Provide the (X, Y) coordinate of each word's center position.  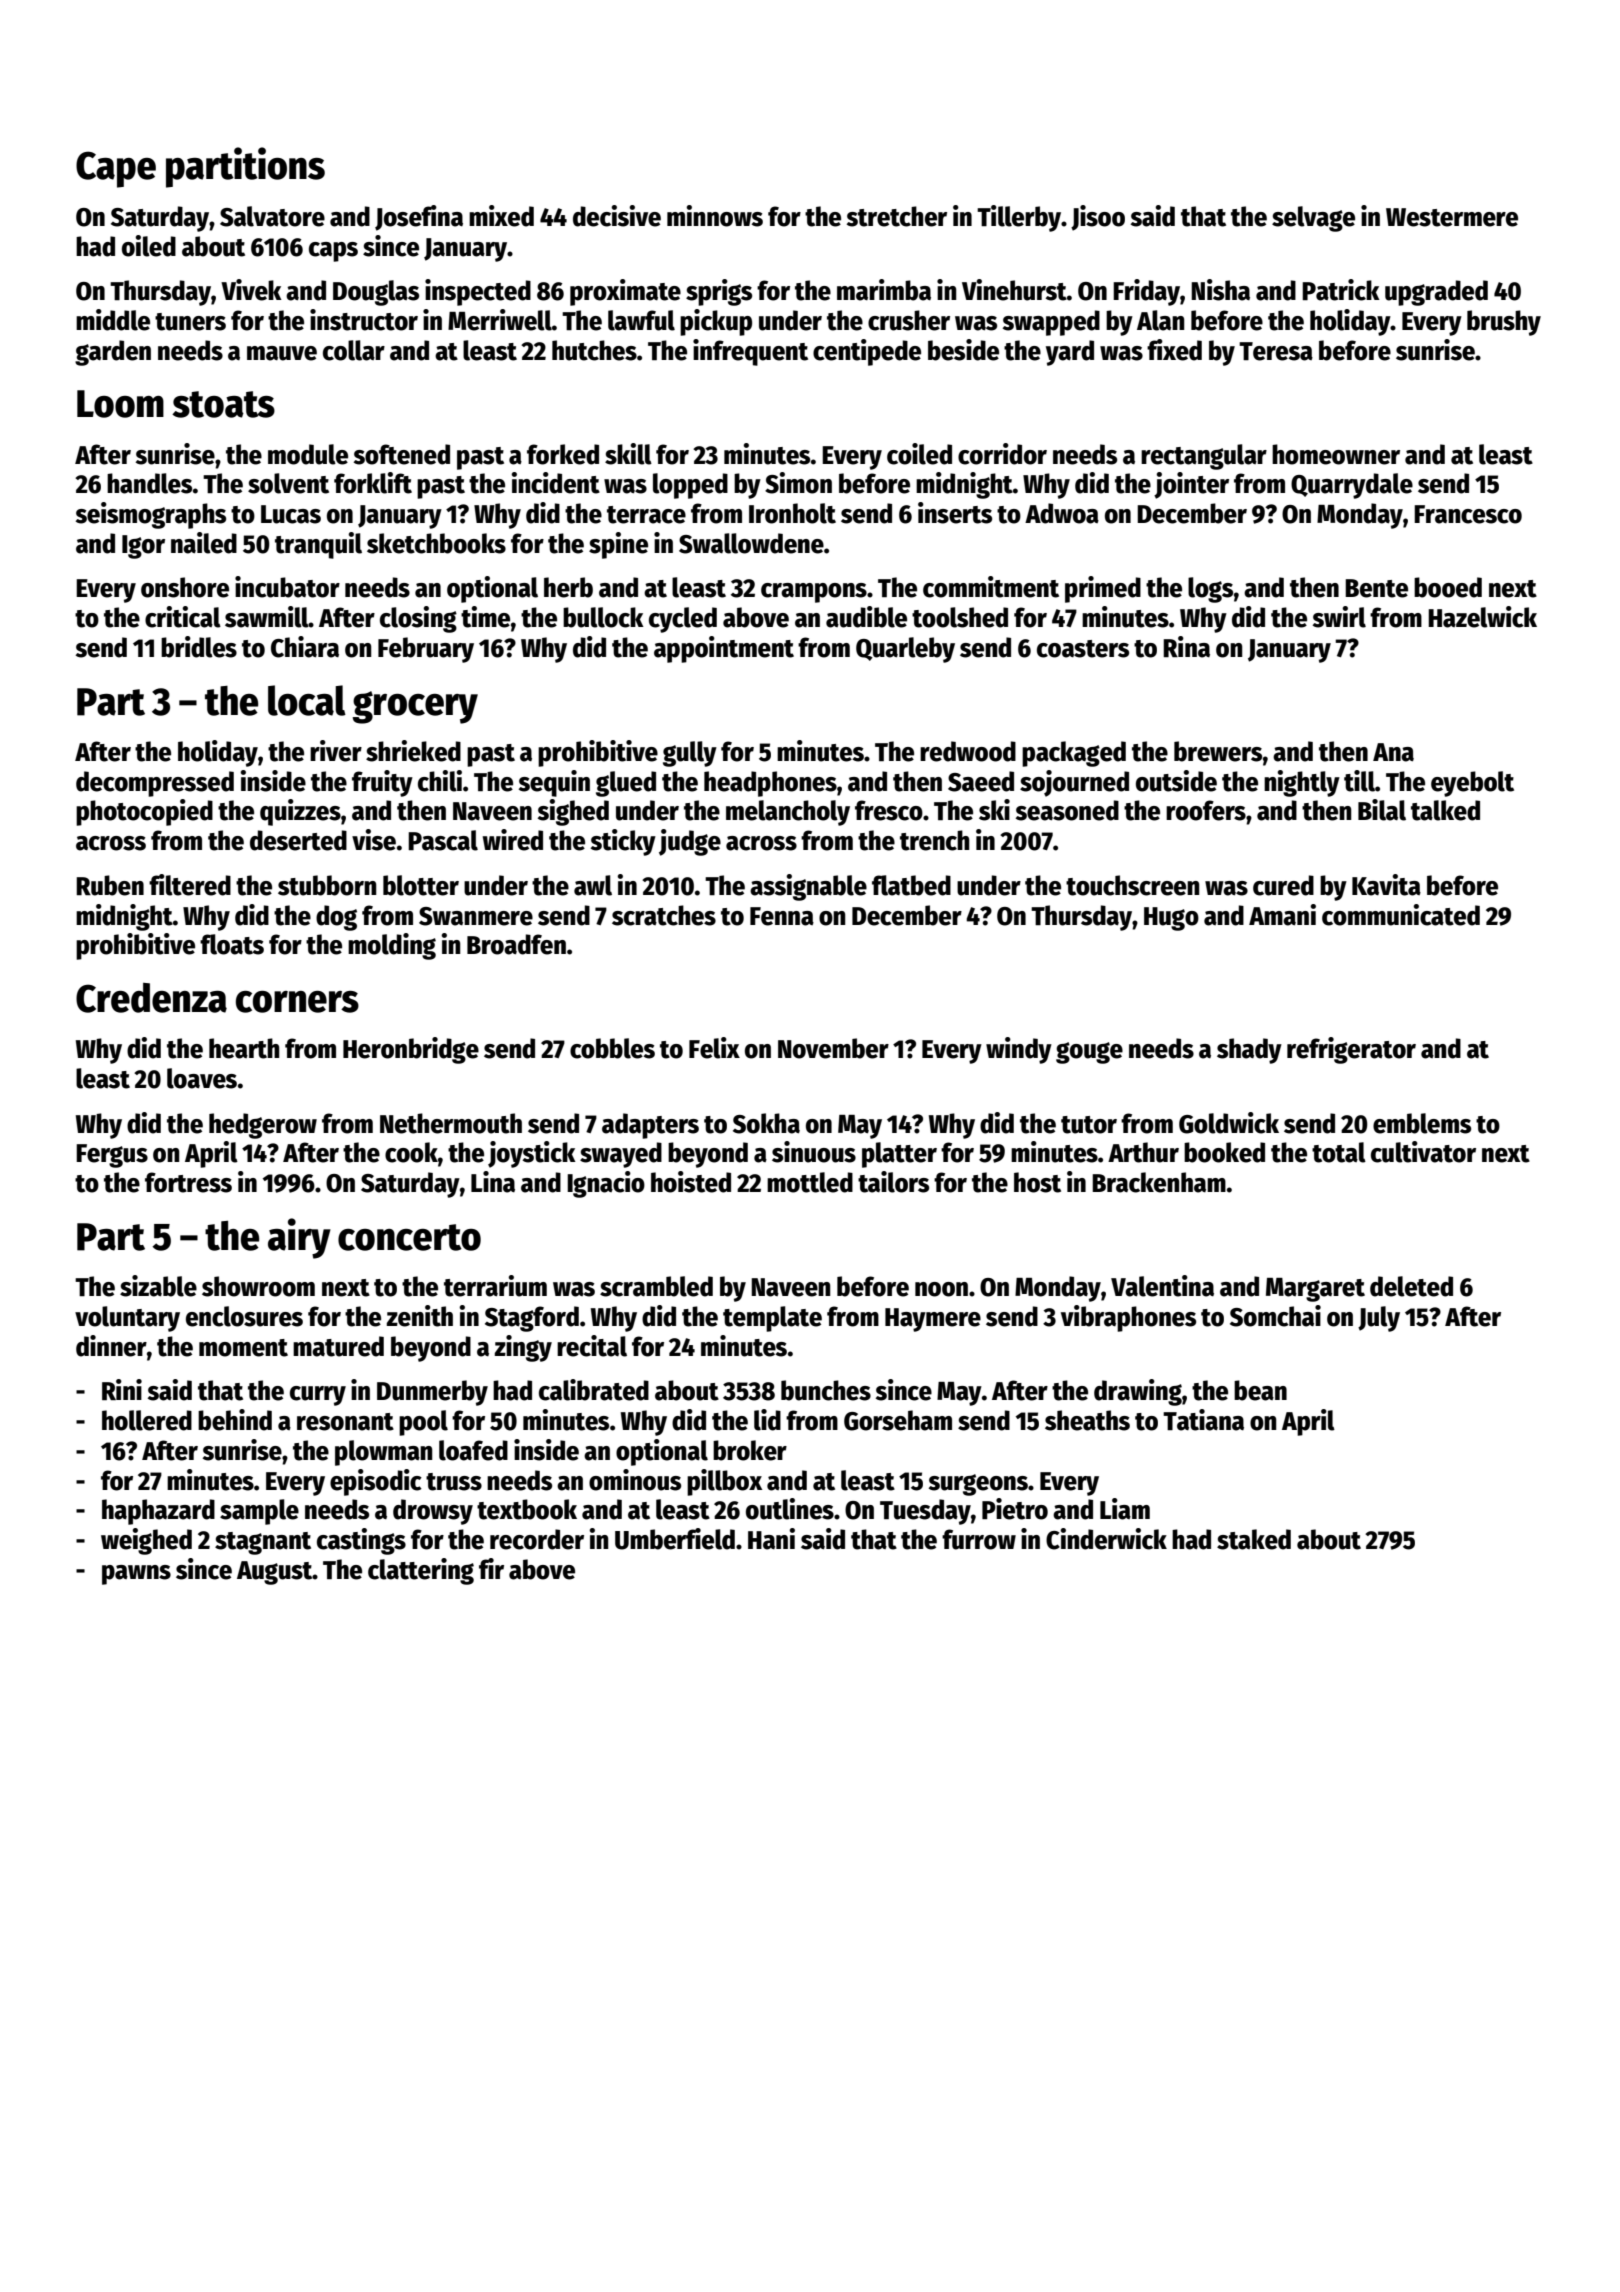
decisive (617, 216)
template (772, 1319)
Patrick (1341, 290)
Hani (771, 1539)
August (275, 1573)
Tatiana (1203, 1420)
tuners (190, 322)
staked (1254, 1539)
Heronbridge (411, 1050)
